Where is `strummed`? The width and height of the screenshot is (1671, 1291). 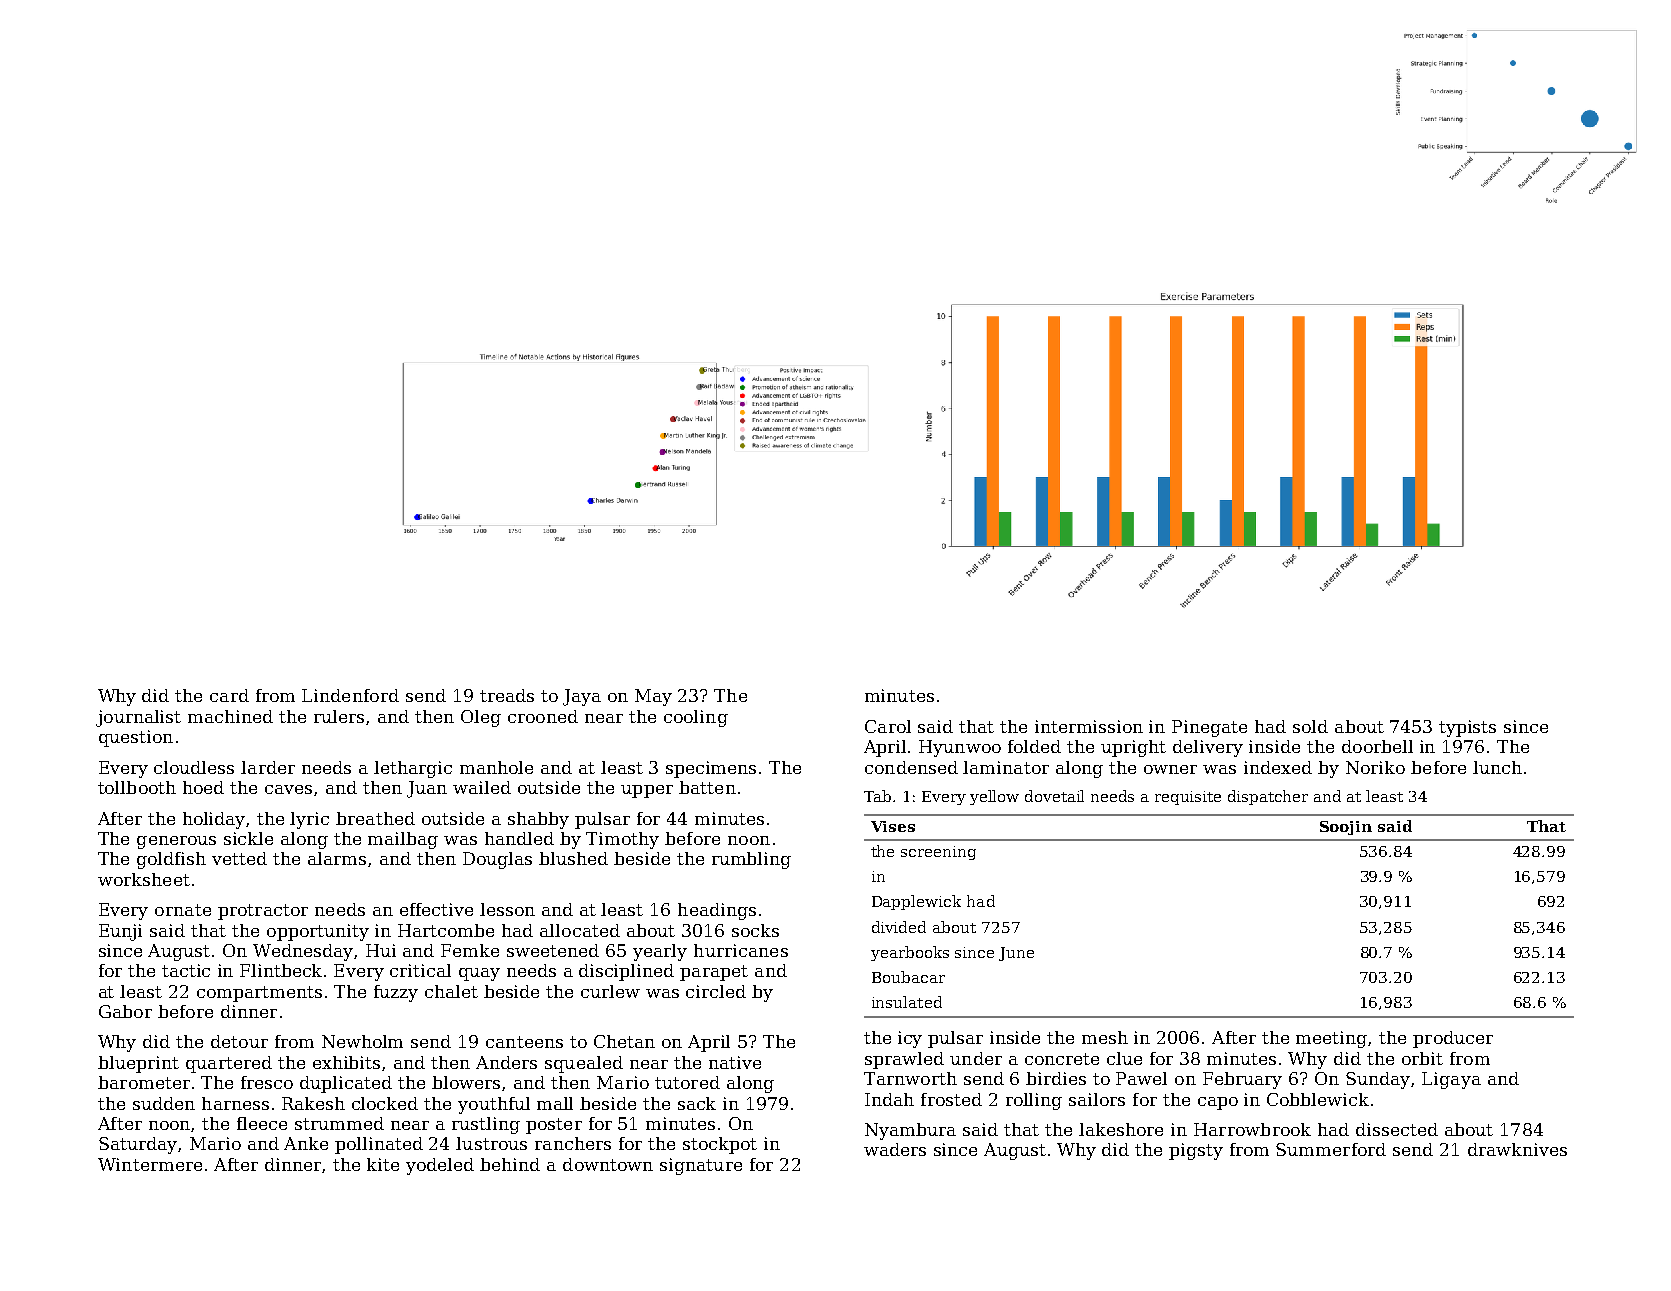 strummed is located at coordinates (339, 1123).
